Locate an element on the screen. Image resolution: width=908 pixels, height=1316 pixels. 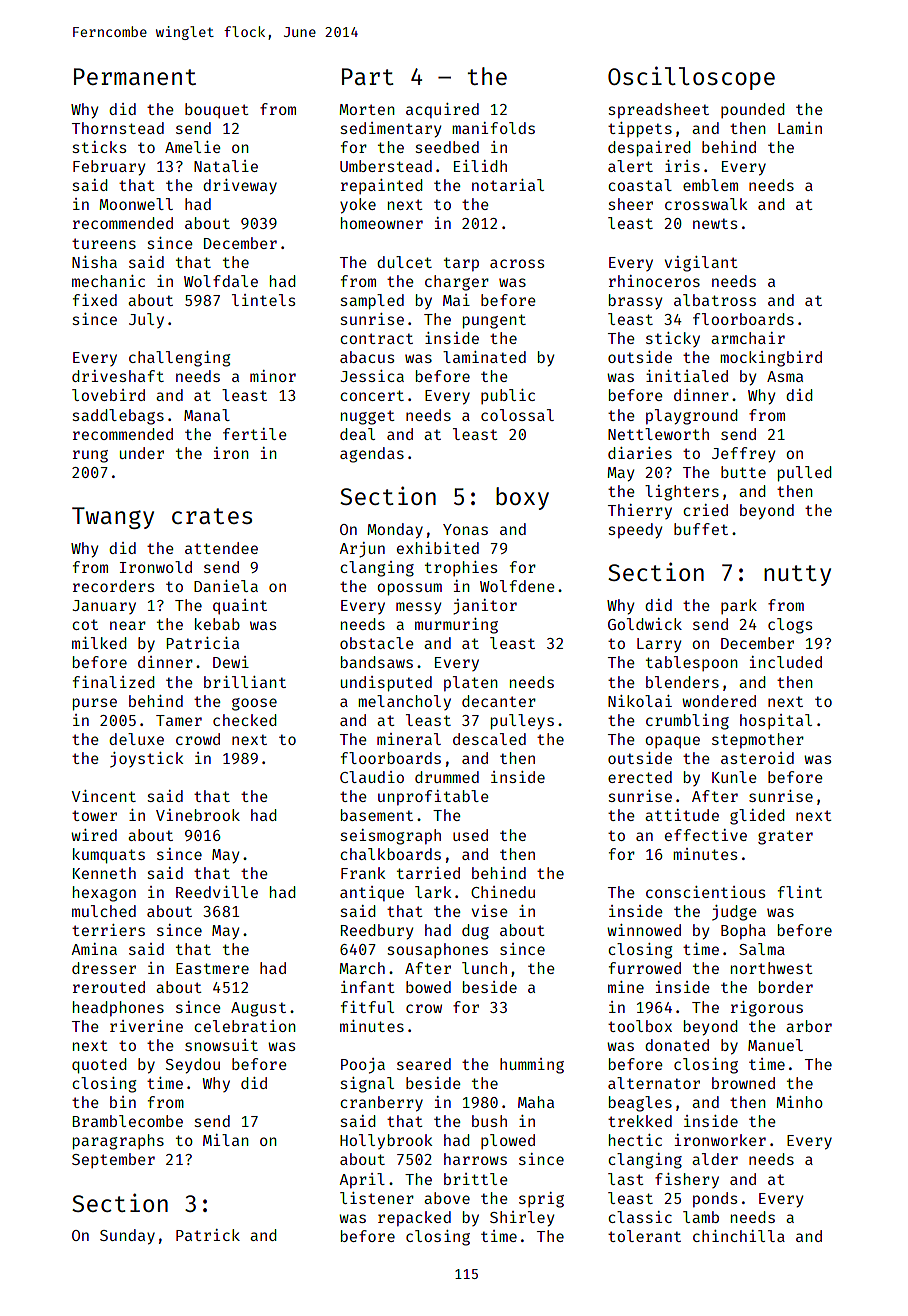
manifolds is located at coordinates (493, 128).
